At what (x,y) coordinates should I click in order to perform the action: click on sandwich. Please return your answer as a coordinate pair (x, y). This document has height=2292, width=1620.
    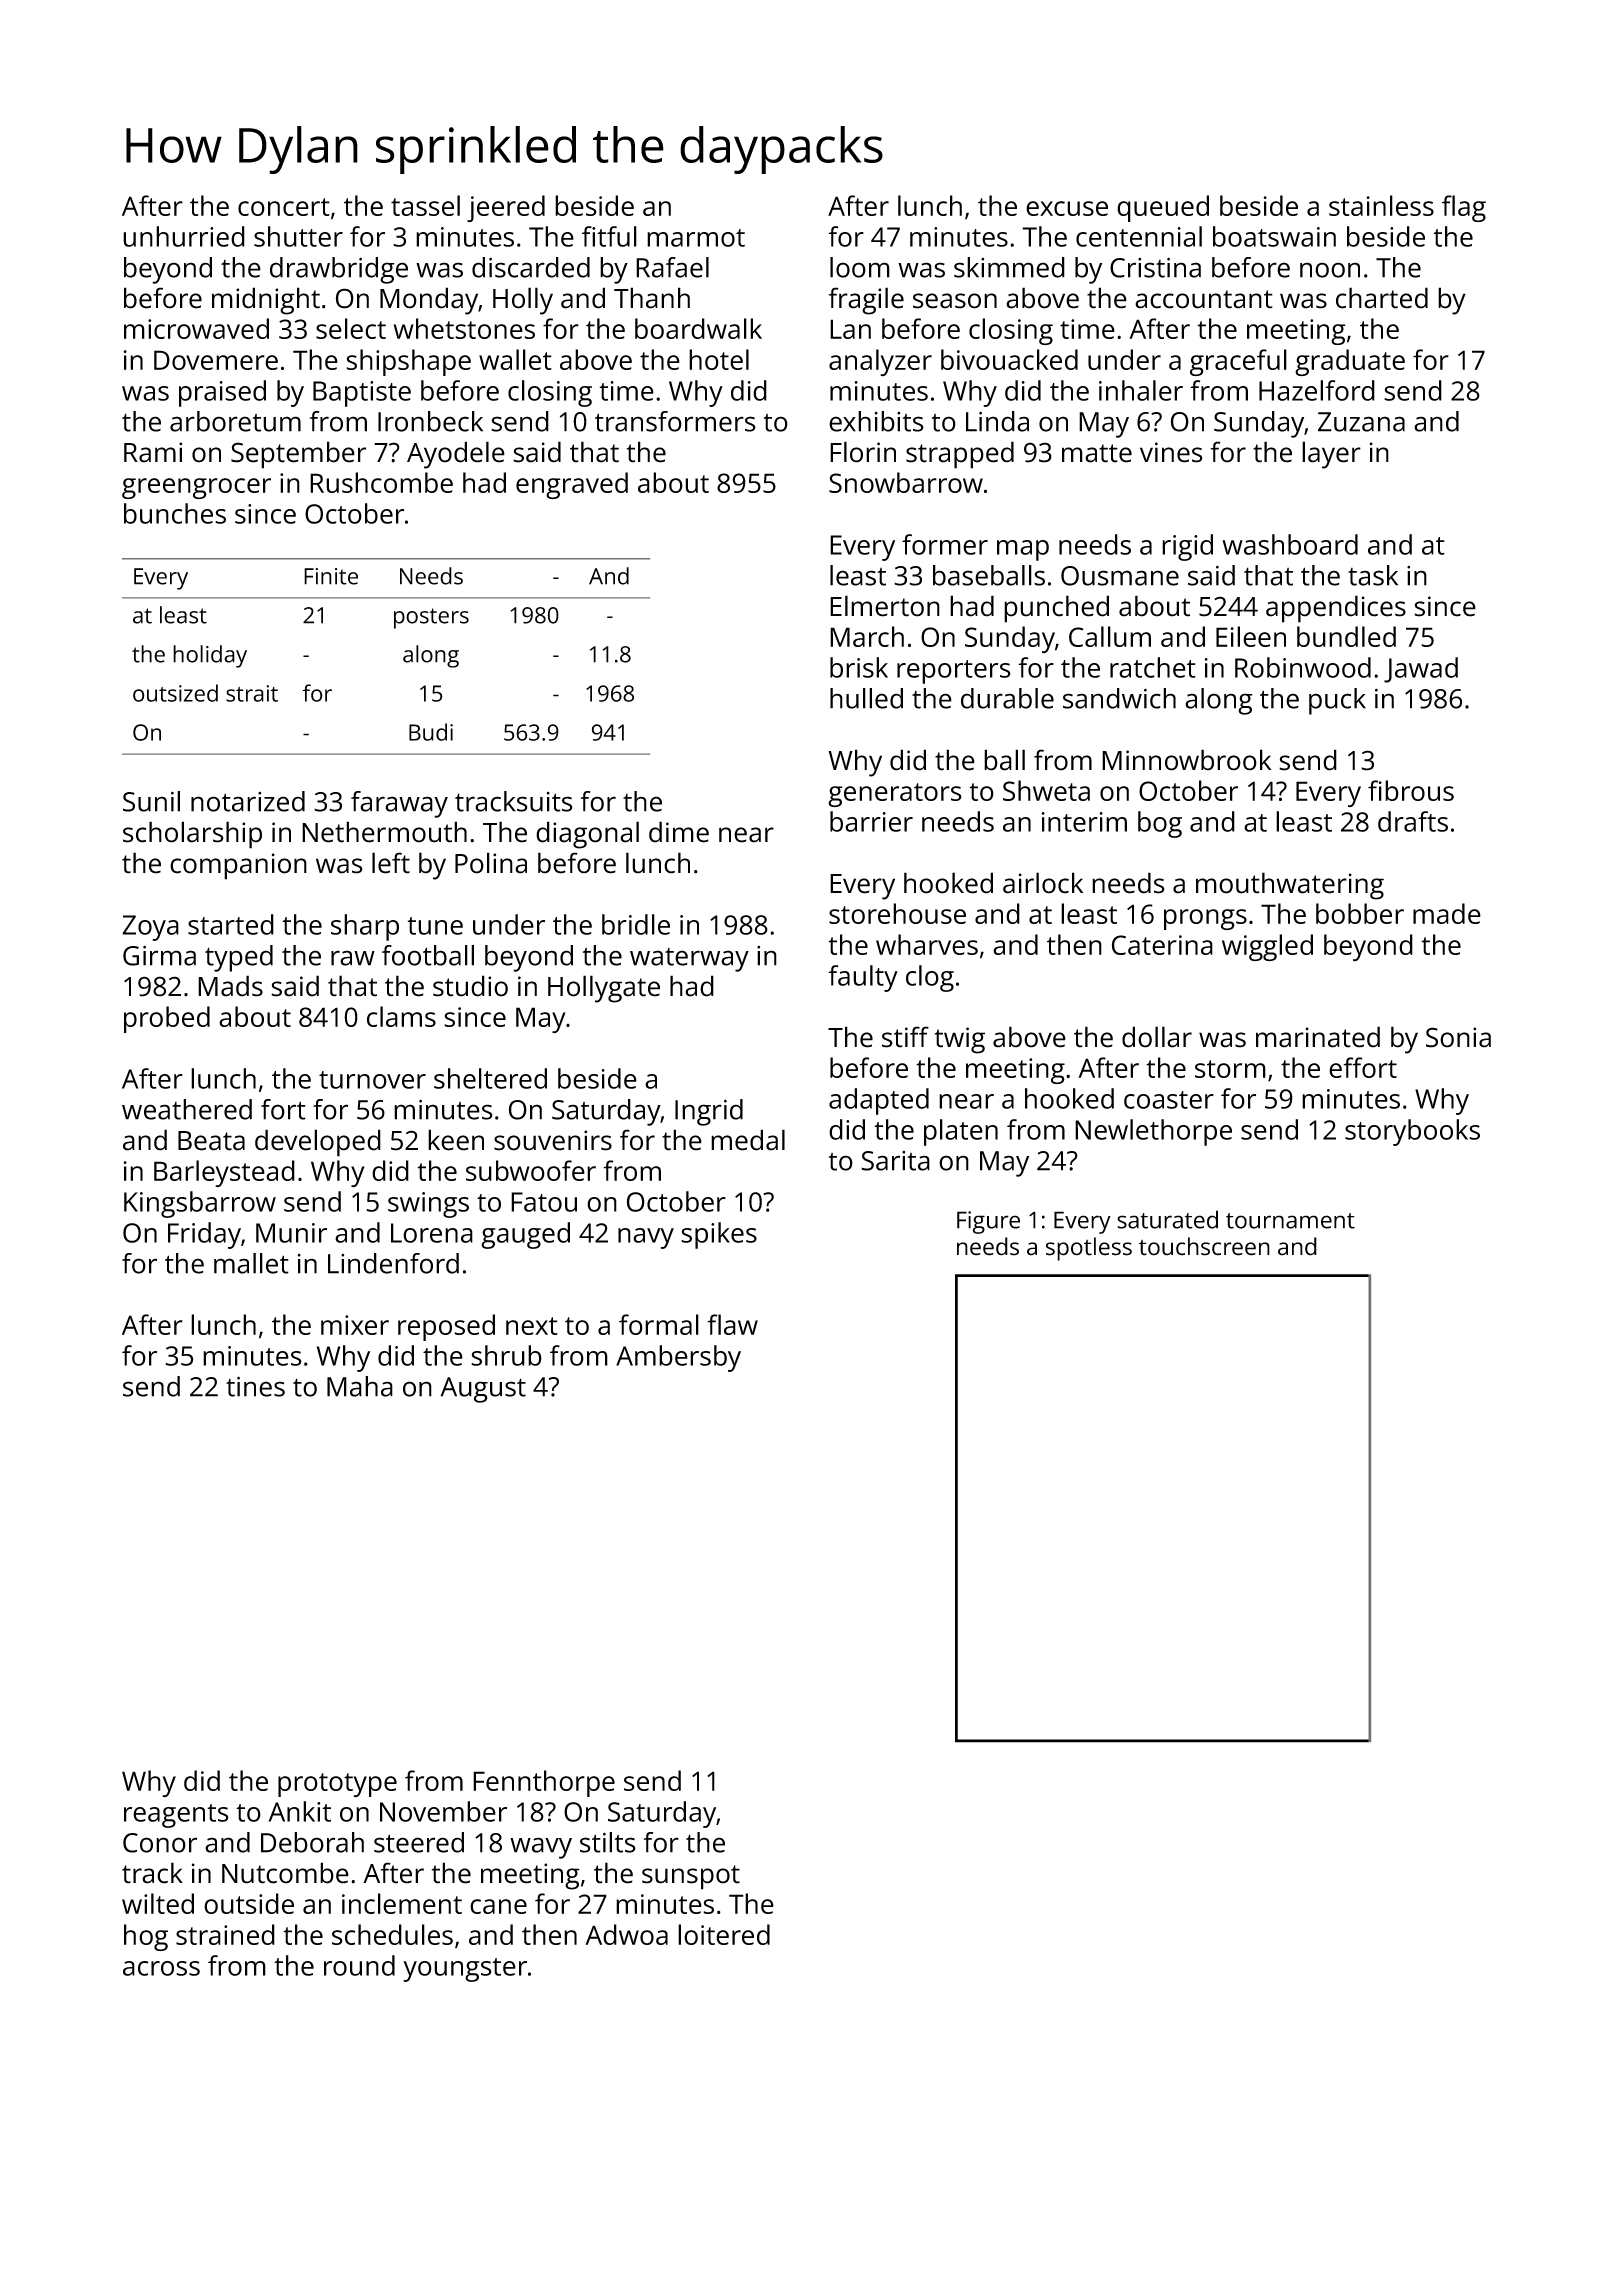
    Looking at the image, I should click on (1119, 698).
